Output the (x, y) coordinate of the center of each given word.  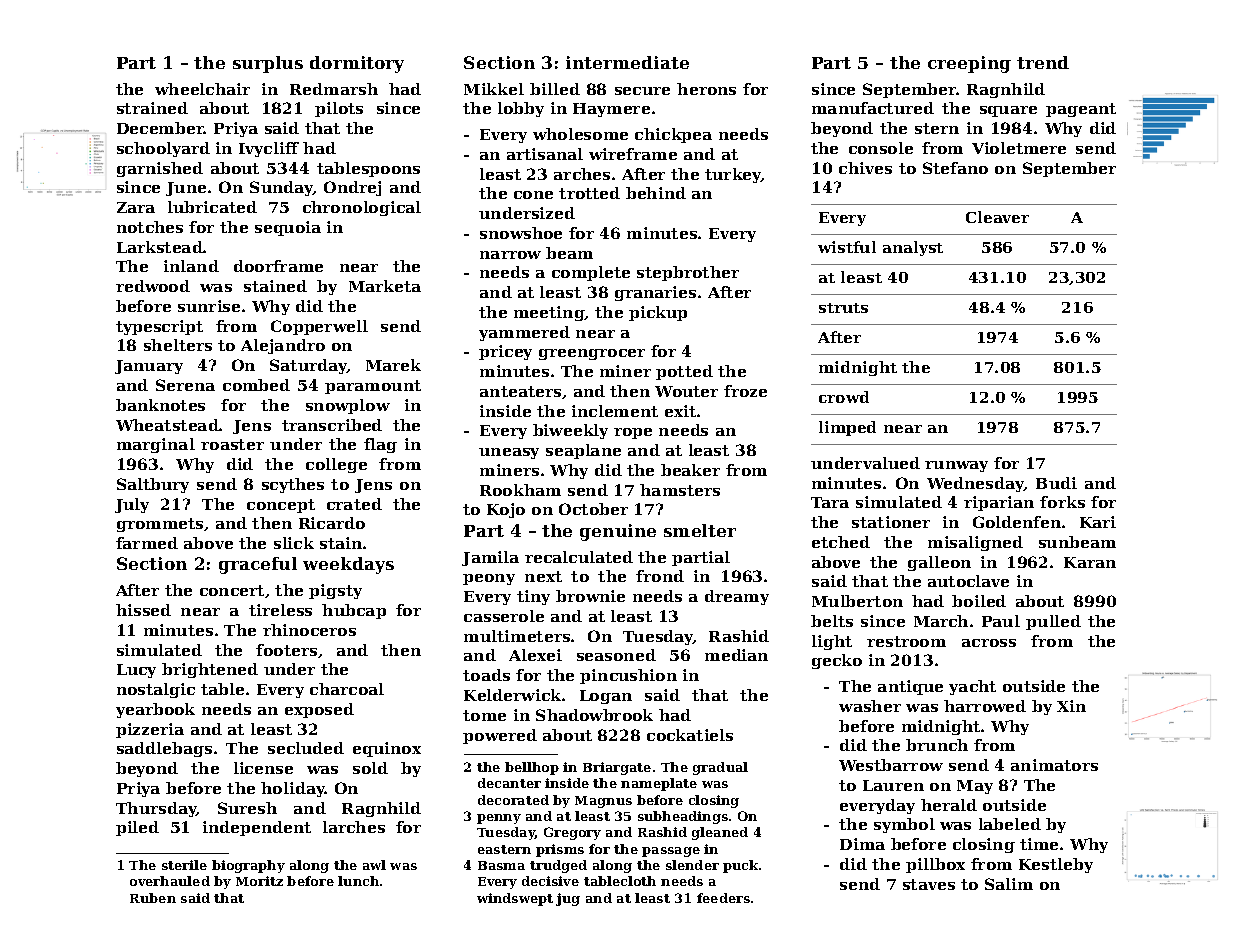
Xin (1071, 706)
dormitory (357, 64)
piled (137, 828)
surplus (268, 64)
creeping (969, 64)
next (543, 576)
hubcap (354, 611)
